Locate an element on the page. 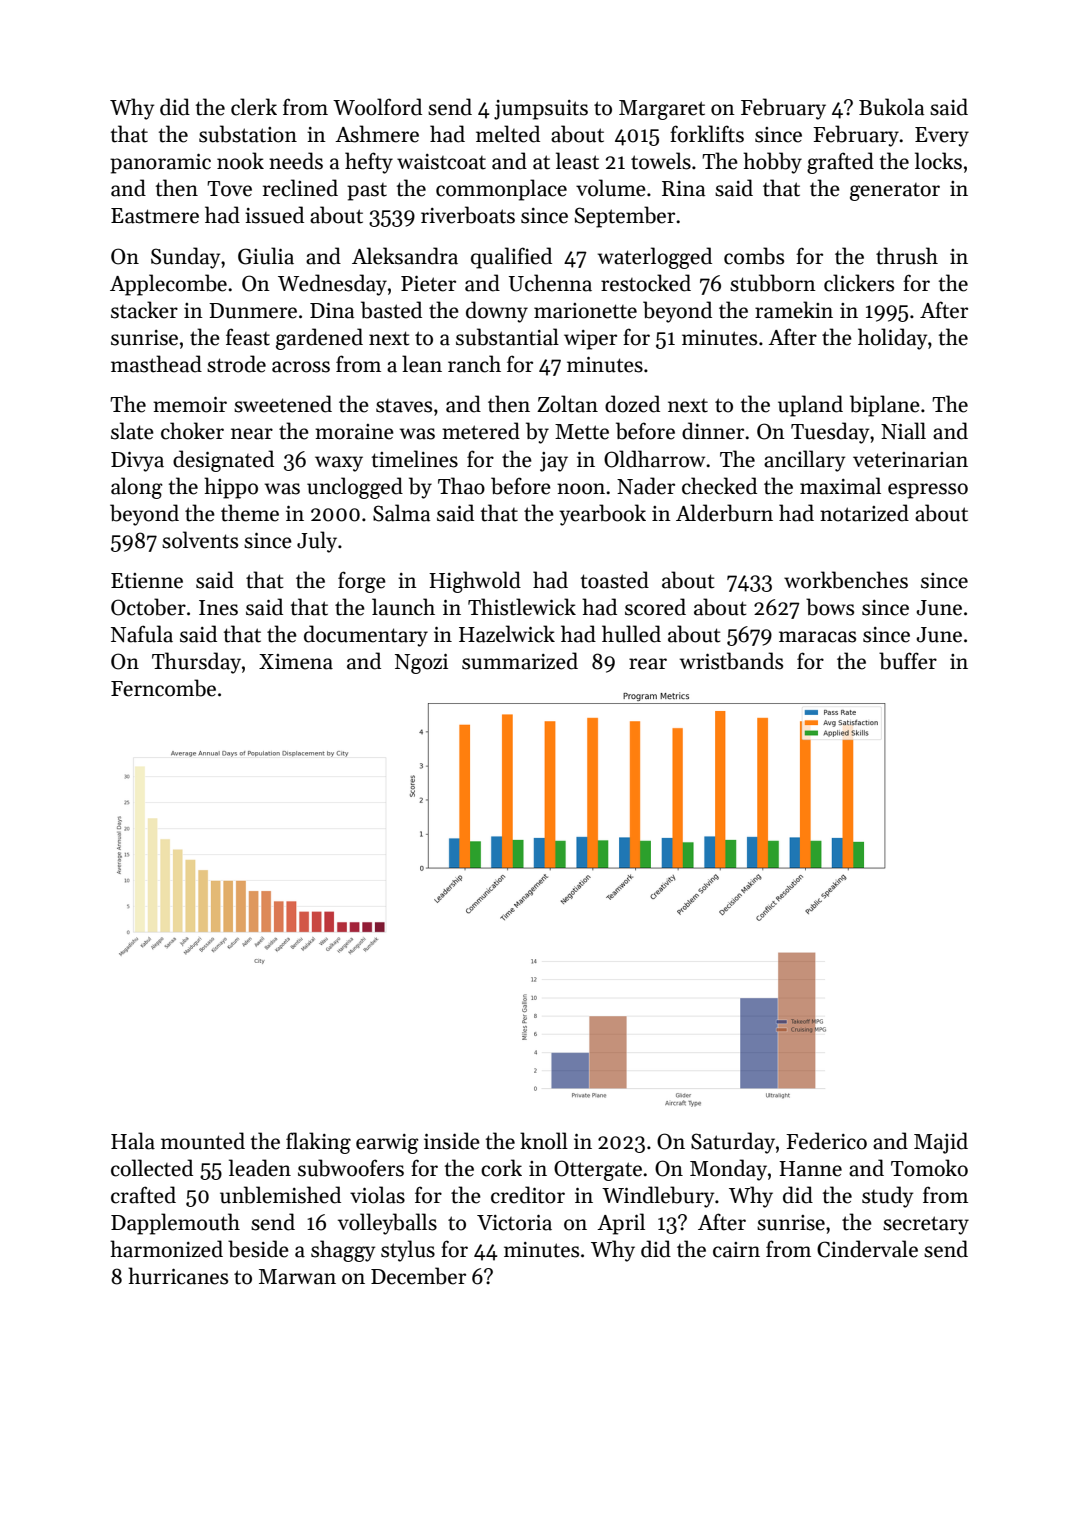 The height and width of the image is (1526, 1079). Ngozi is located at coordinates (421, 664).
